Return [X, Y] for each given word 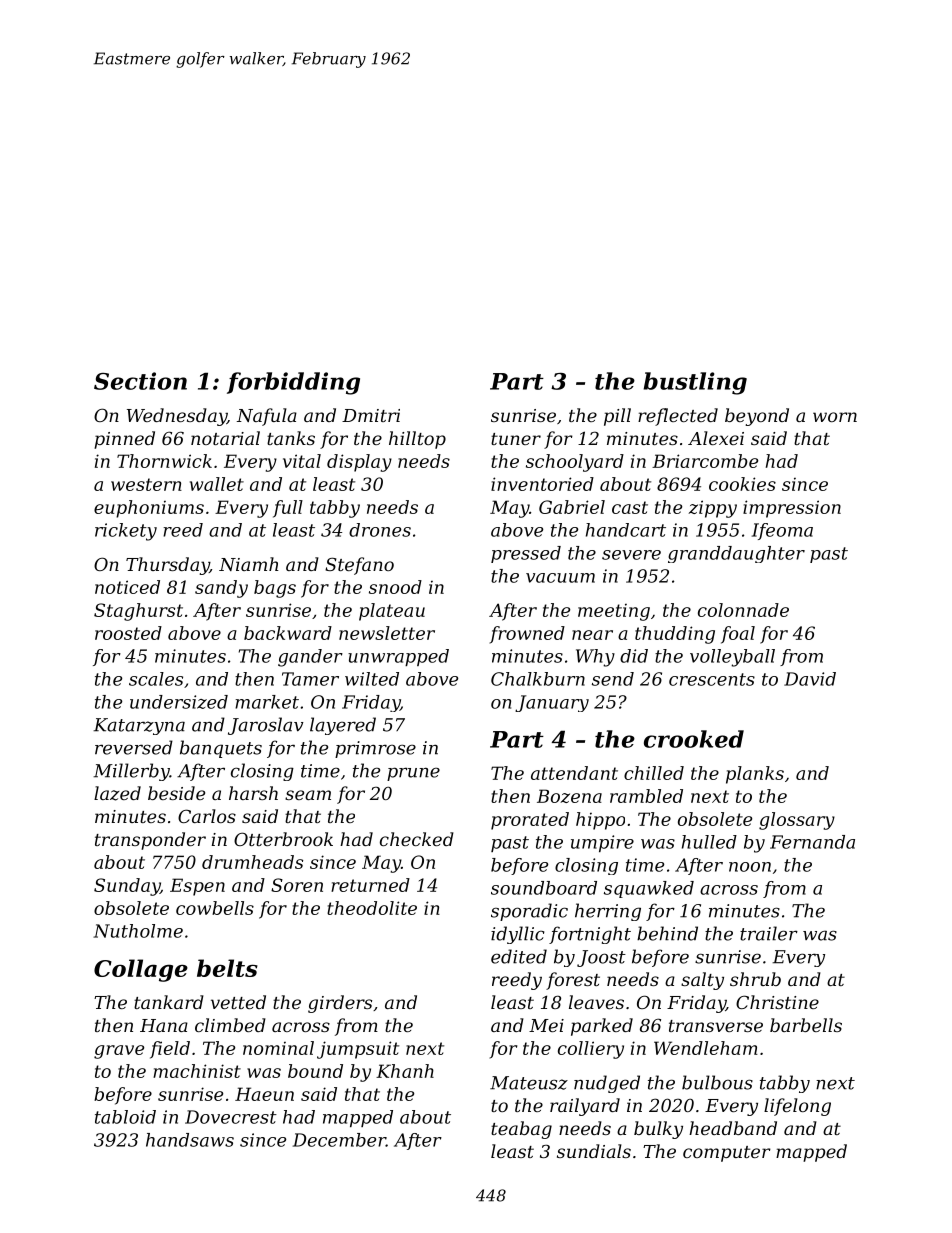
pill [617, 417]
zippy [712, 509]
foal [738, 635]
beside [176, 793]
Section [140, 381]
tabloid [125, 1117]
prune [413, 774]
